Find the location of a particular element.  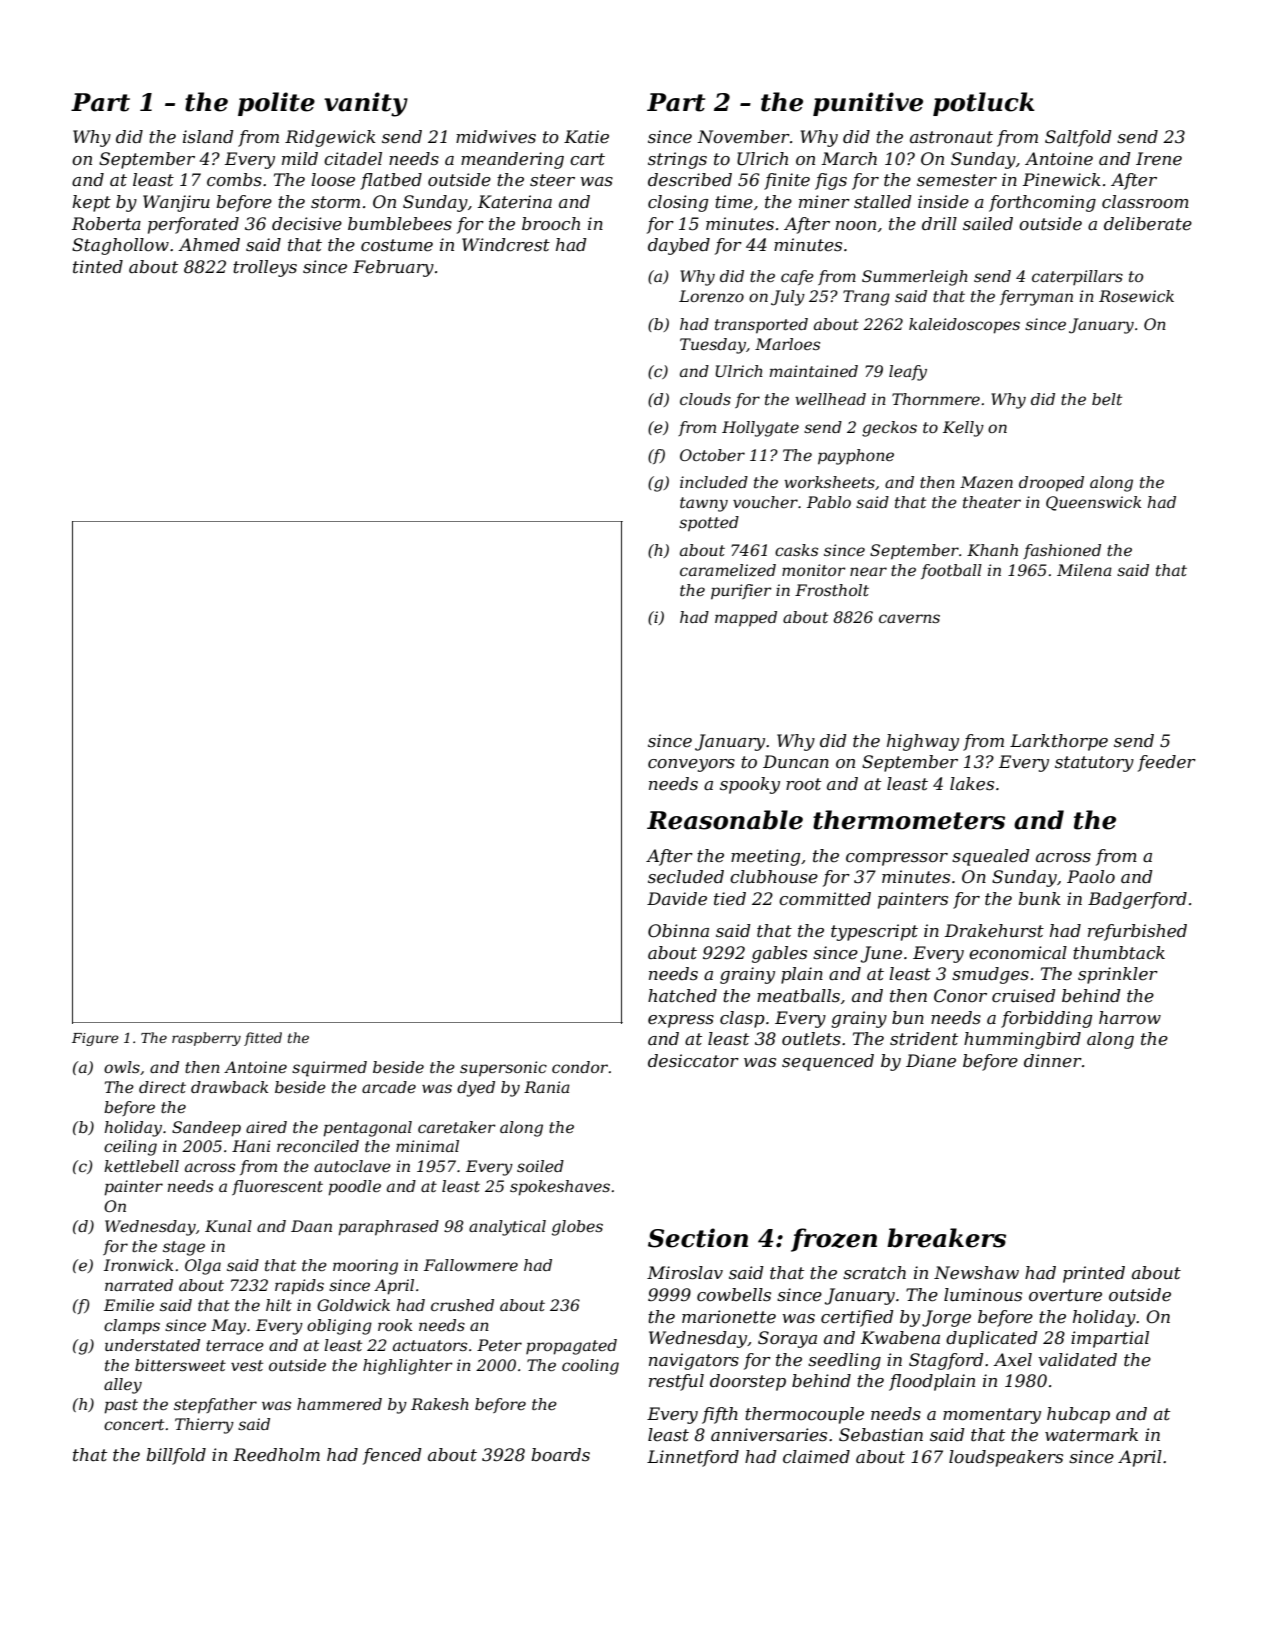

loudspeakers is located at coordinates (1006, 1458).
